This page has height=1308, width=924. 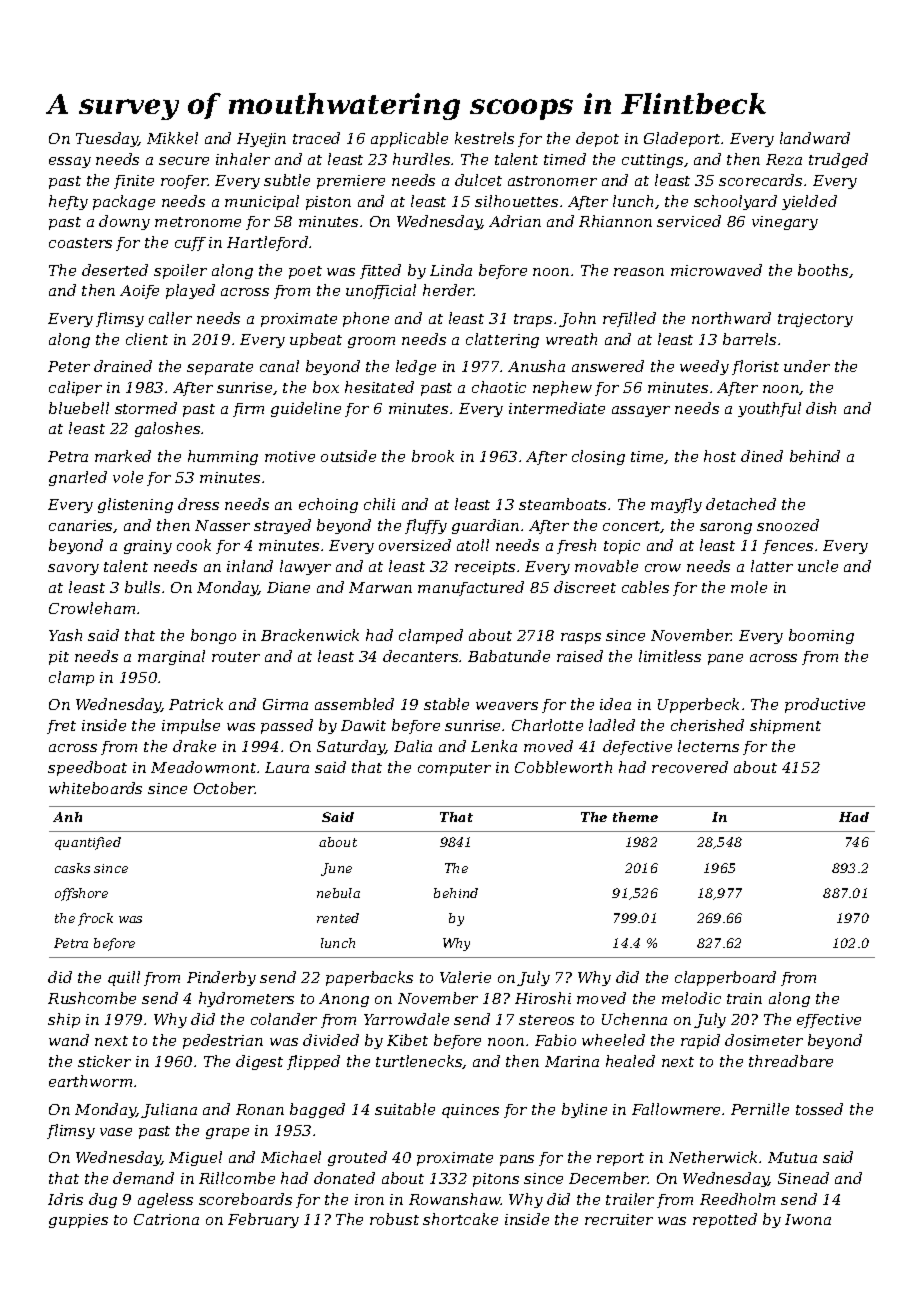 What do you see at coordinates (259, 1062) in the page?
I see `digest` at bounding box center [259, 1062].
